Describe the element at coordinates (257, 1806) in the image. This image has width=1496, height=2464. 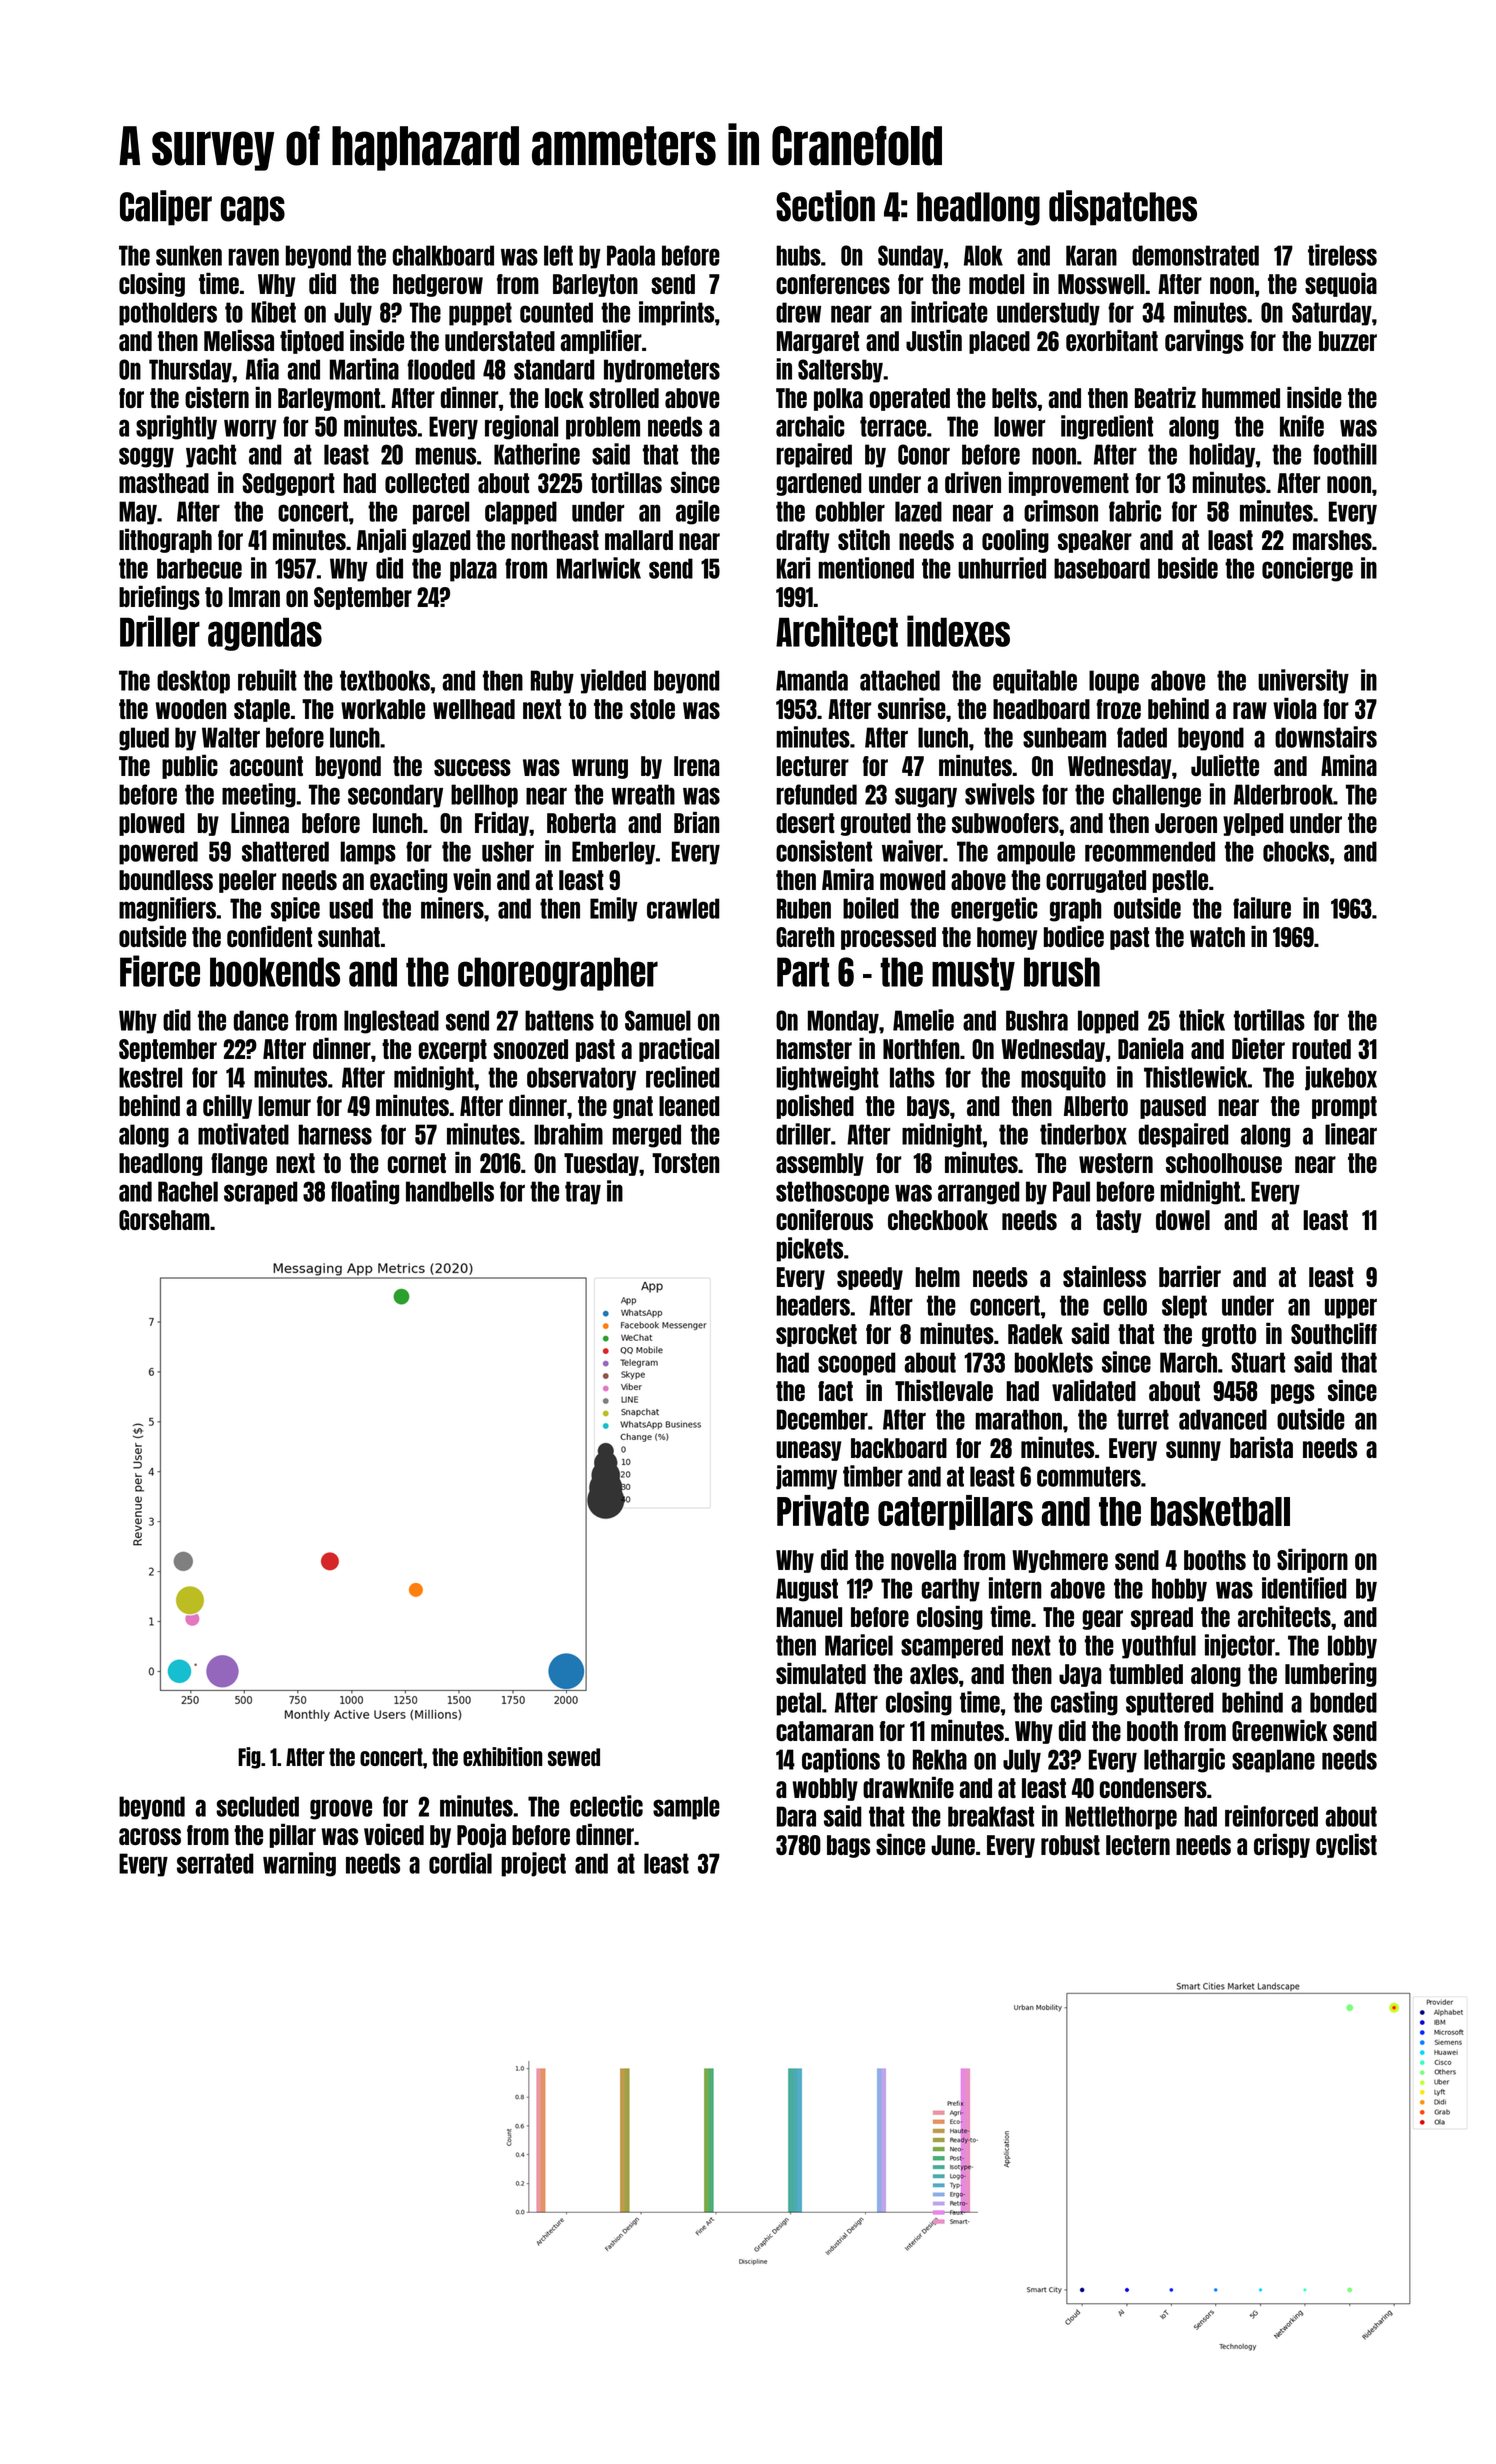
I see `secluded` at that location.
